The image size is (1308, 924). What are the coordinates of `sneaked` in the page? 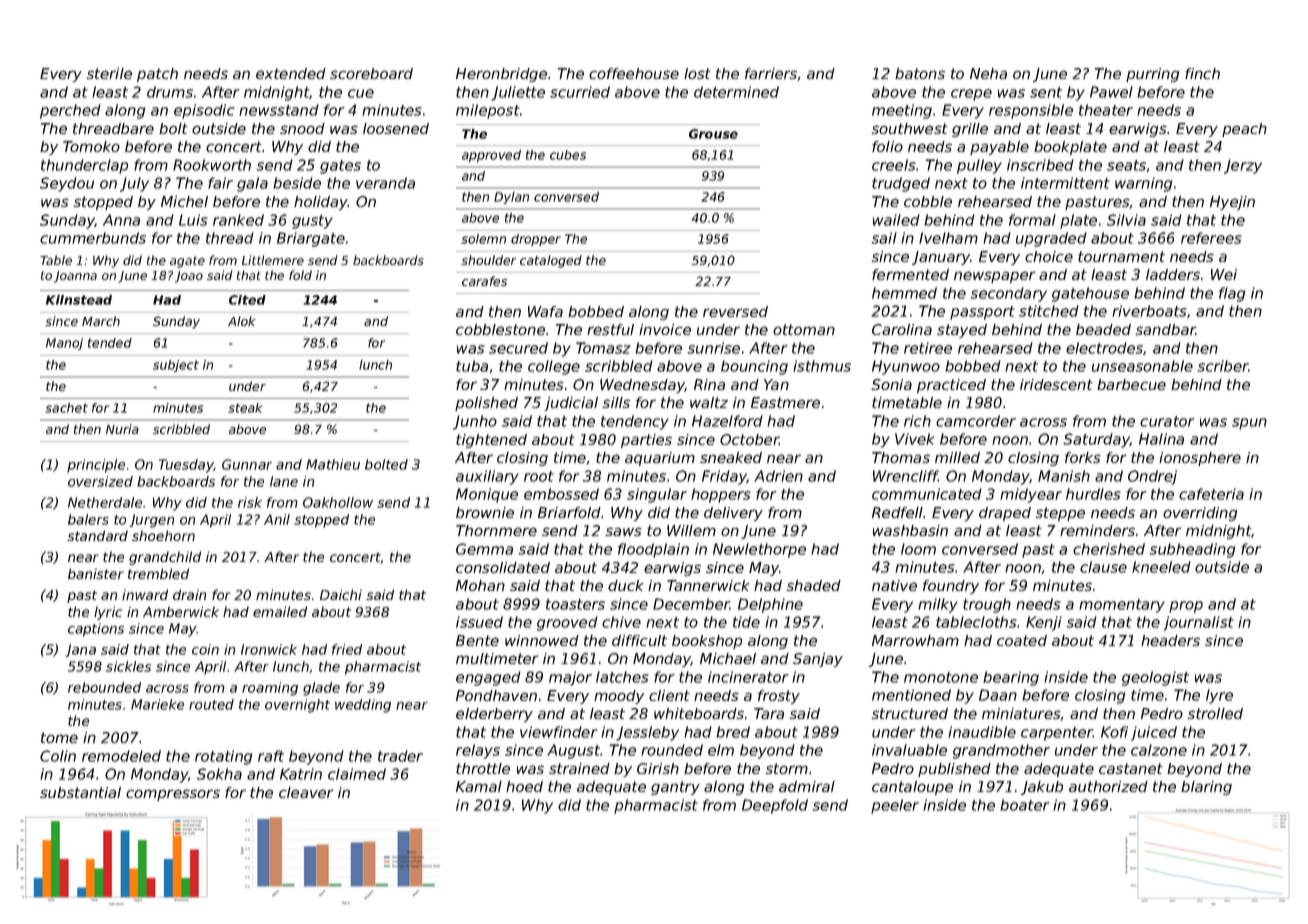 It's located at (731, 457).
